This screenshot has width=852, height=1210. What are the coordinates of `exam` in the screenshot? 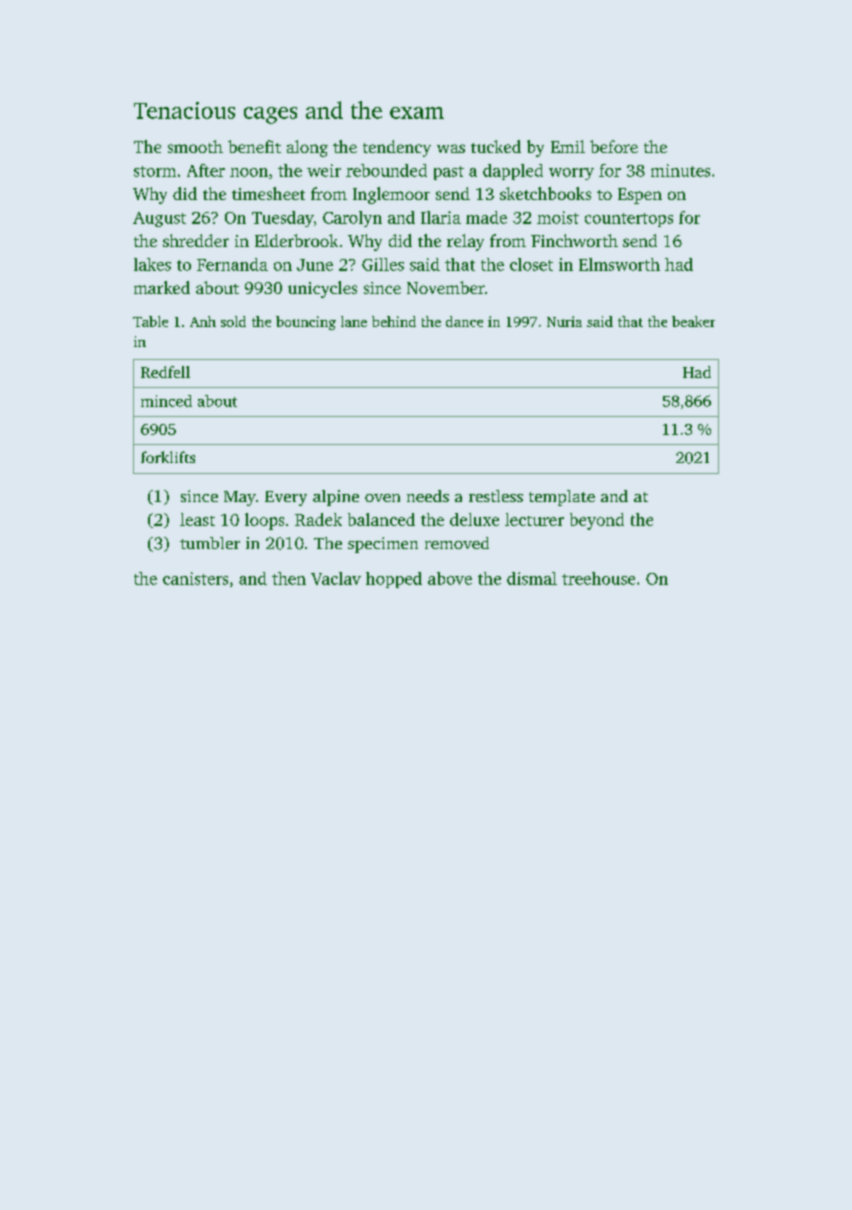 It's located at (417, 113).
